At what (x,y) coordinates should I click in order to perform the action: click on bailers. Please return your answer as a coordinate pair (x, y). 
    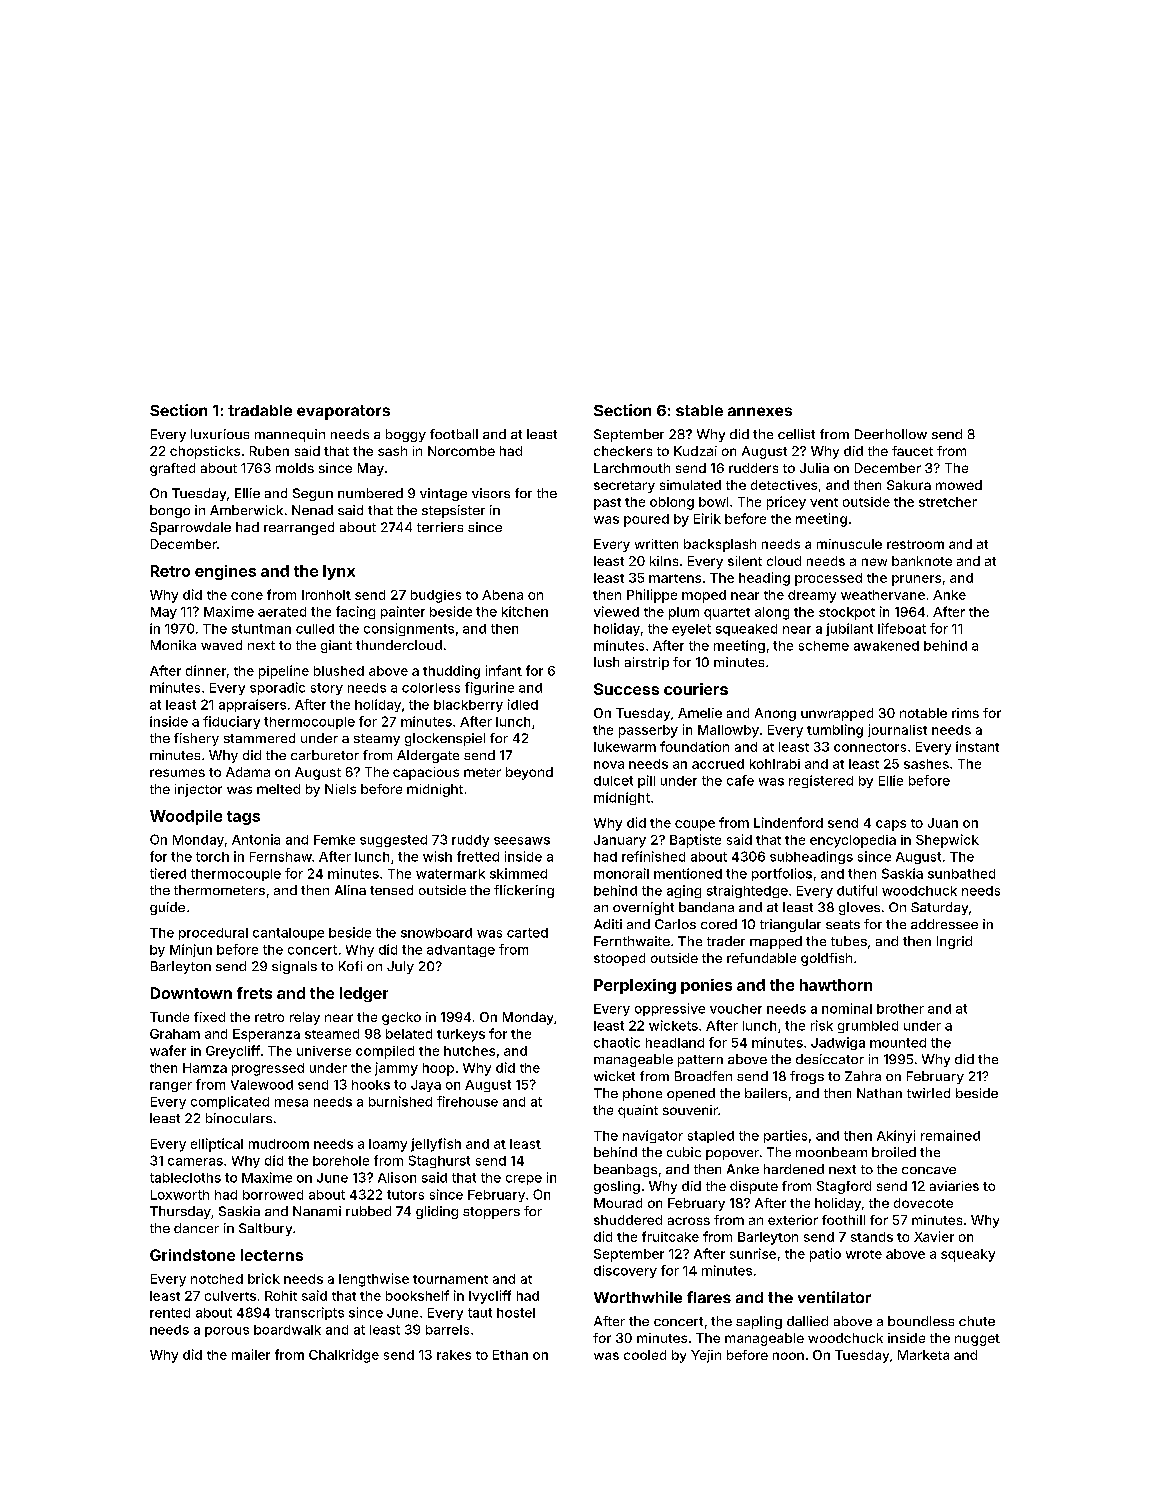
    Looking at the image, I should click on (766, 1093).
